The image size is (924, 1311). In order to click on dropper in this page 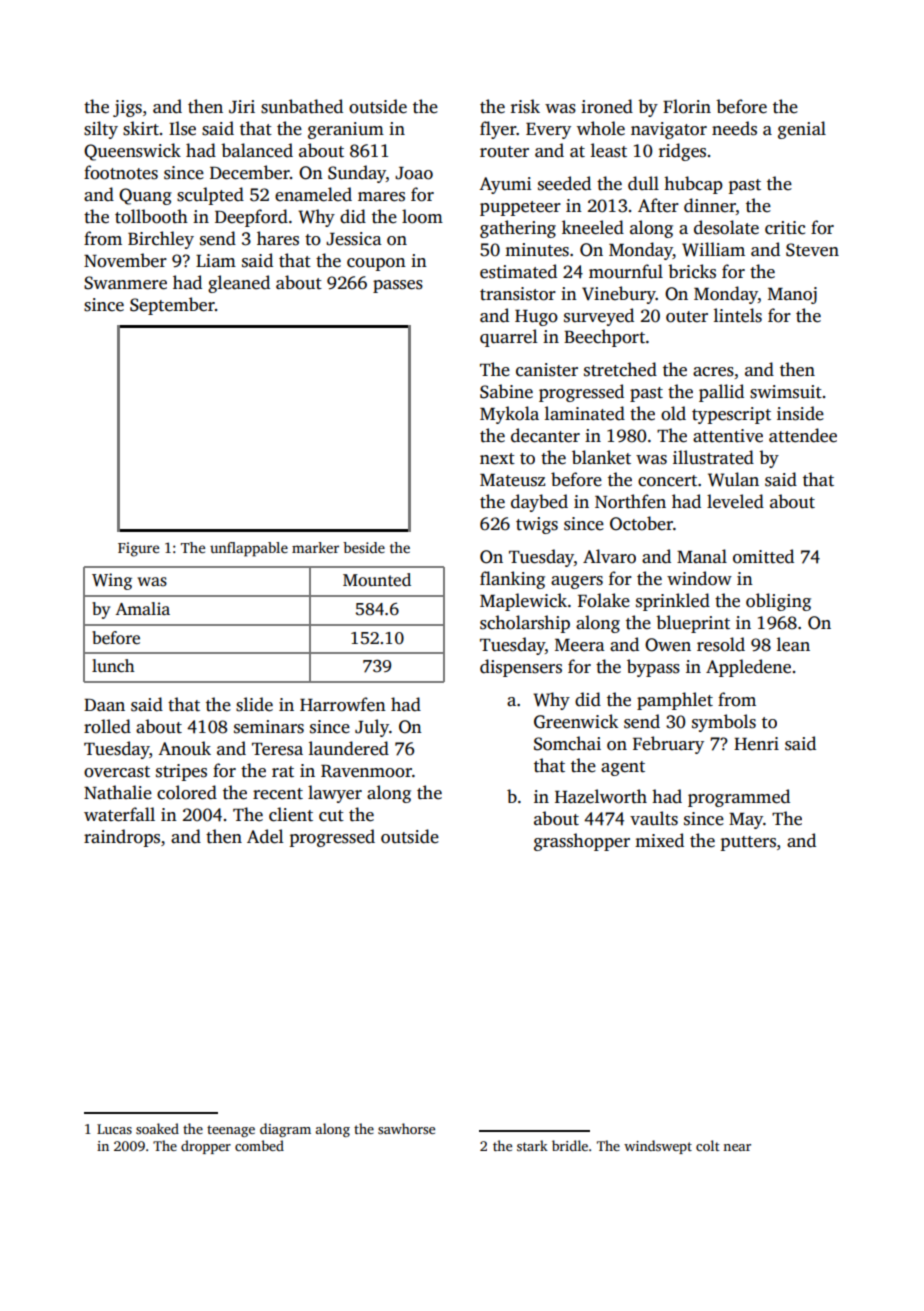, I will do `click(206, 1147)`.
